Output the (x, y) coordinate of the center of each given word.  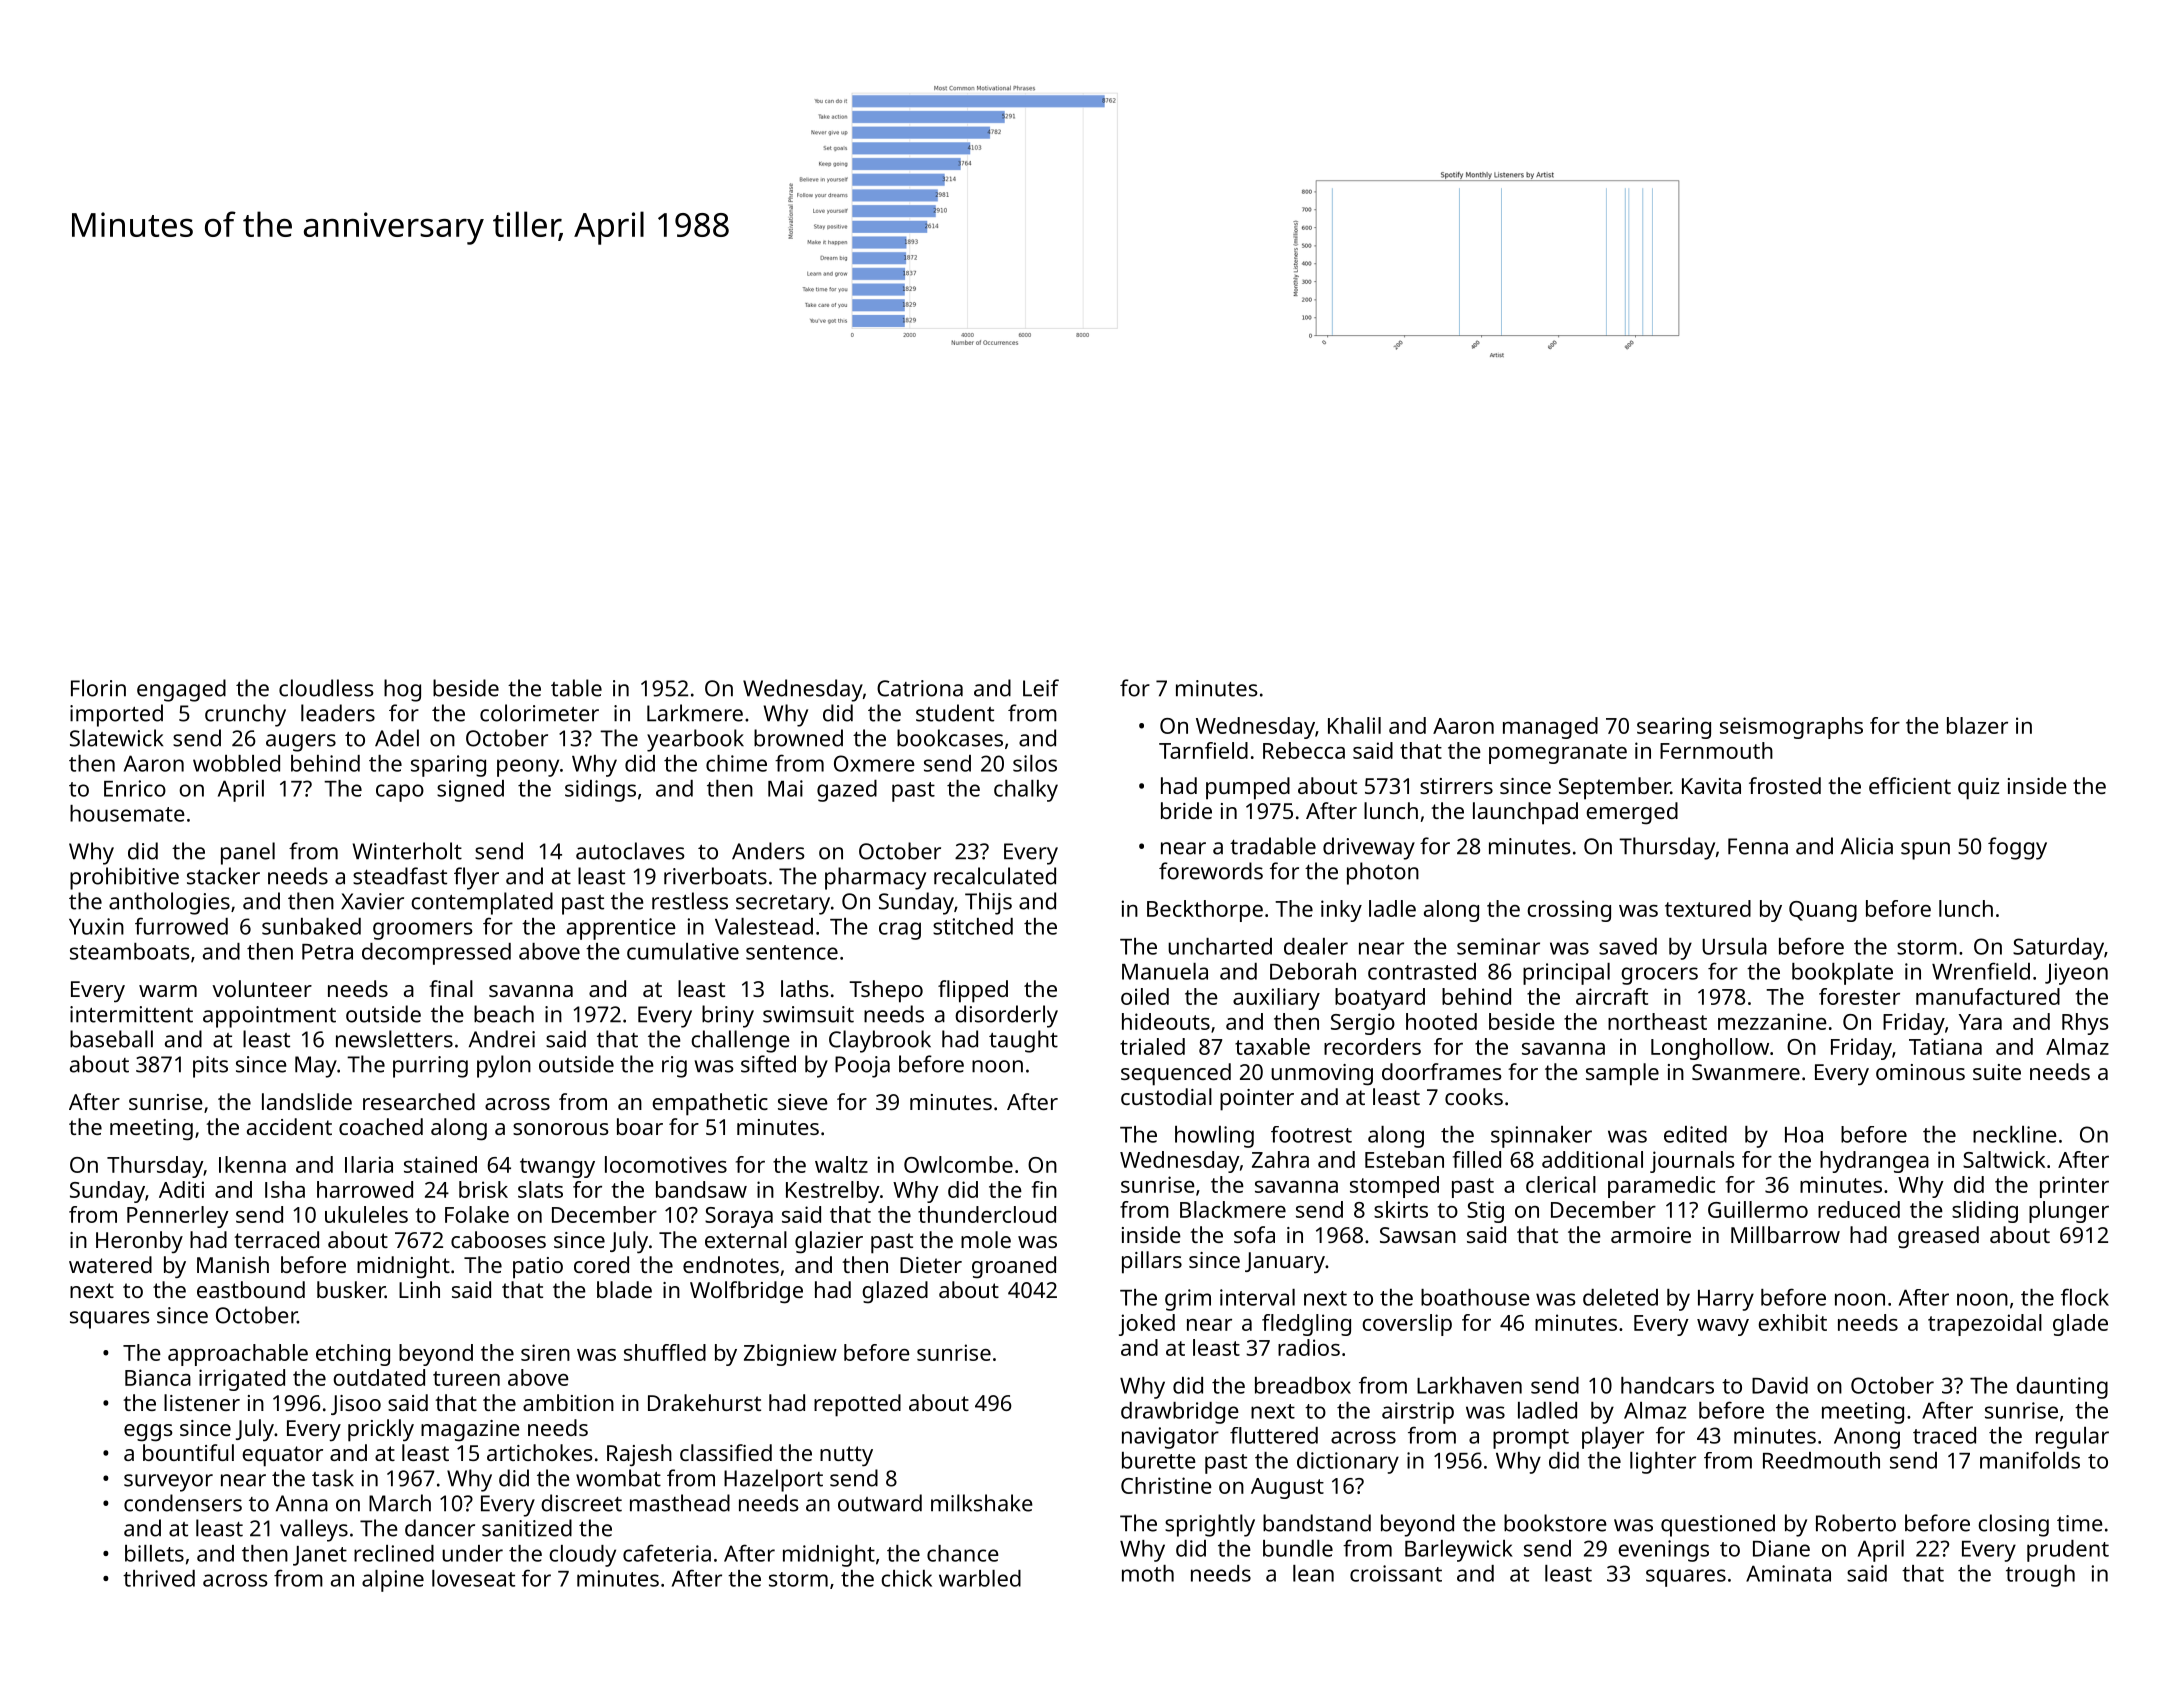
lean (1313, 1573)
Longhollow (1710, 1049)
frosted (1785, 785)
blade (624, 1289)
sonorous (561, 1129)
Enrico (135, 788)
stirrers (1456, 786)
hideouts (1166, 1021)
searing (1674, 728)
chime (736, 763)
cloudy (582, 1556)
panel (248, 853)
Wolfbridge (746, 1292)
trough (2040, 1576)
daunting (2062, 1388)
